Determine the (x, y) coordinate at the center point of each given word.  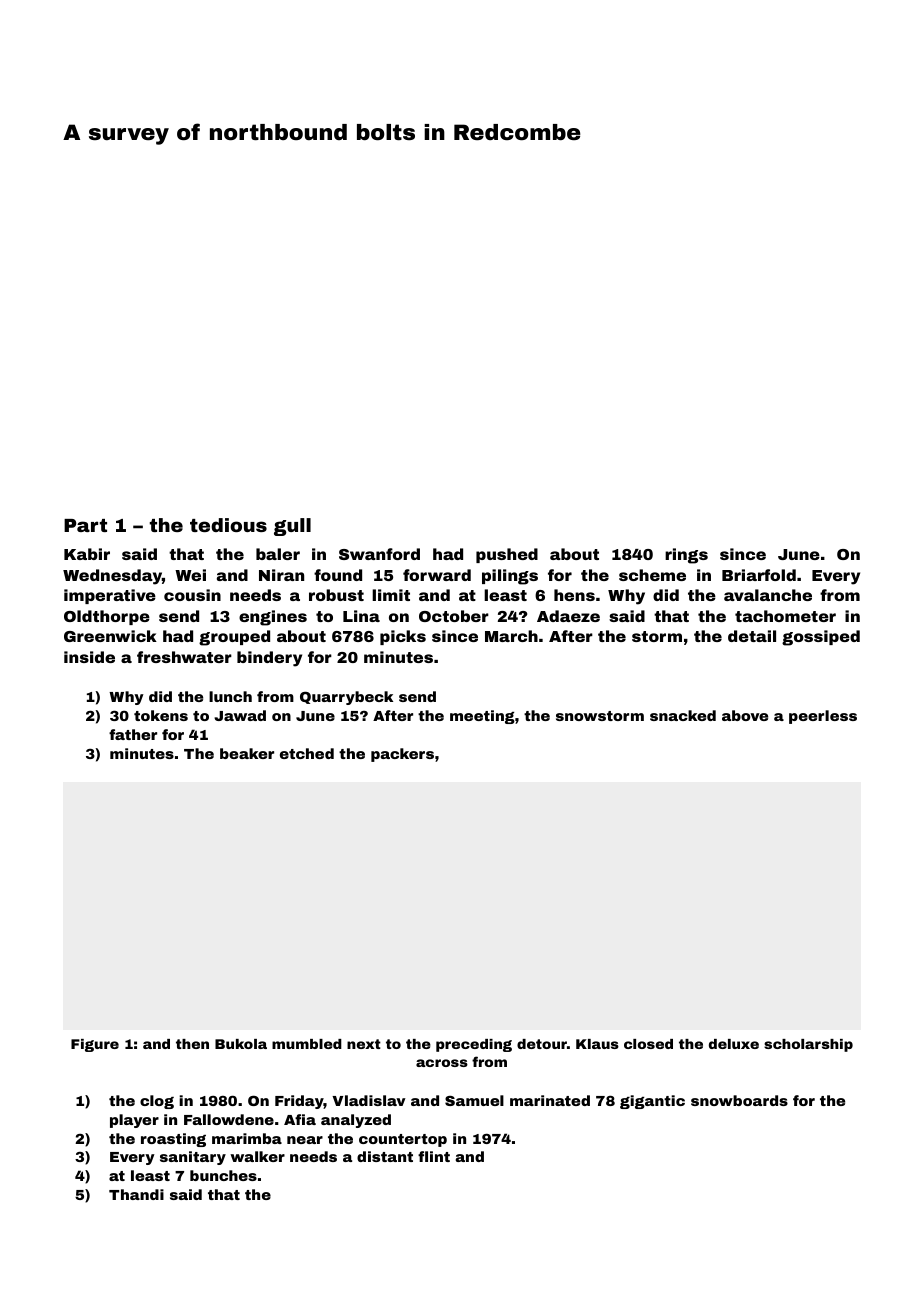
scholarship (808, 1045)
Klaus (597, 1044)
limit (391, 595)
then (192, 1044)
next (364, 1044)
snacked (683, 715)
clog (157, 1102)
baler (278, 554)
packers (402, 755)
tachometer (785, 616)
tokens (161, 715)
